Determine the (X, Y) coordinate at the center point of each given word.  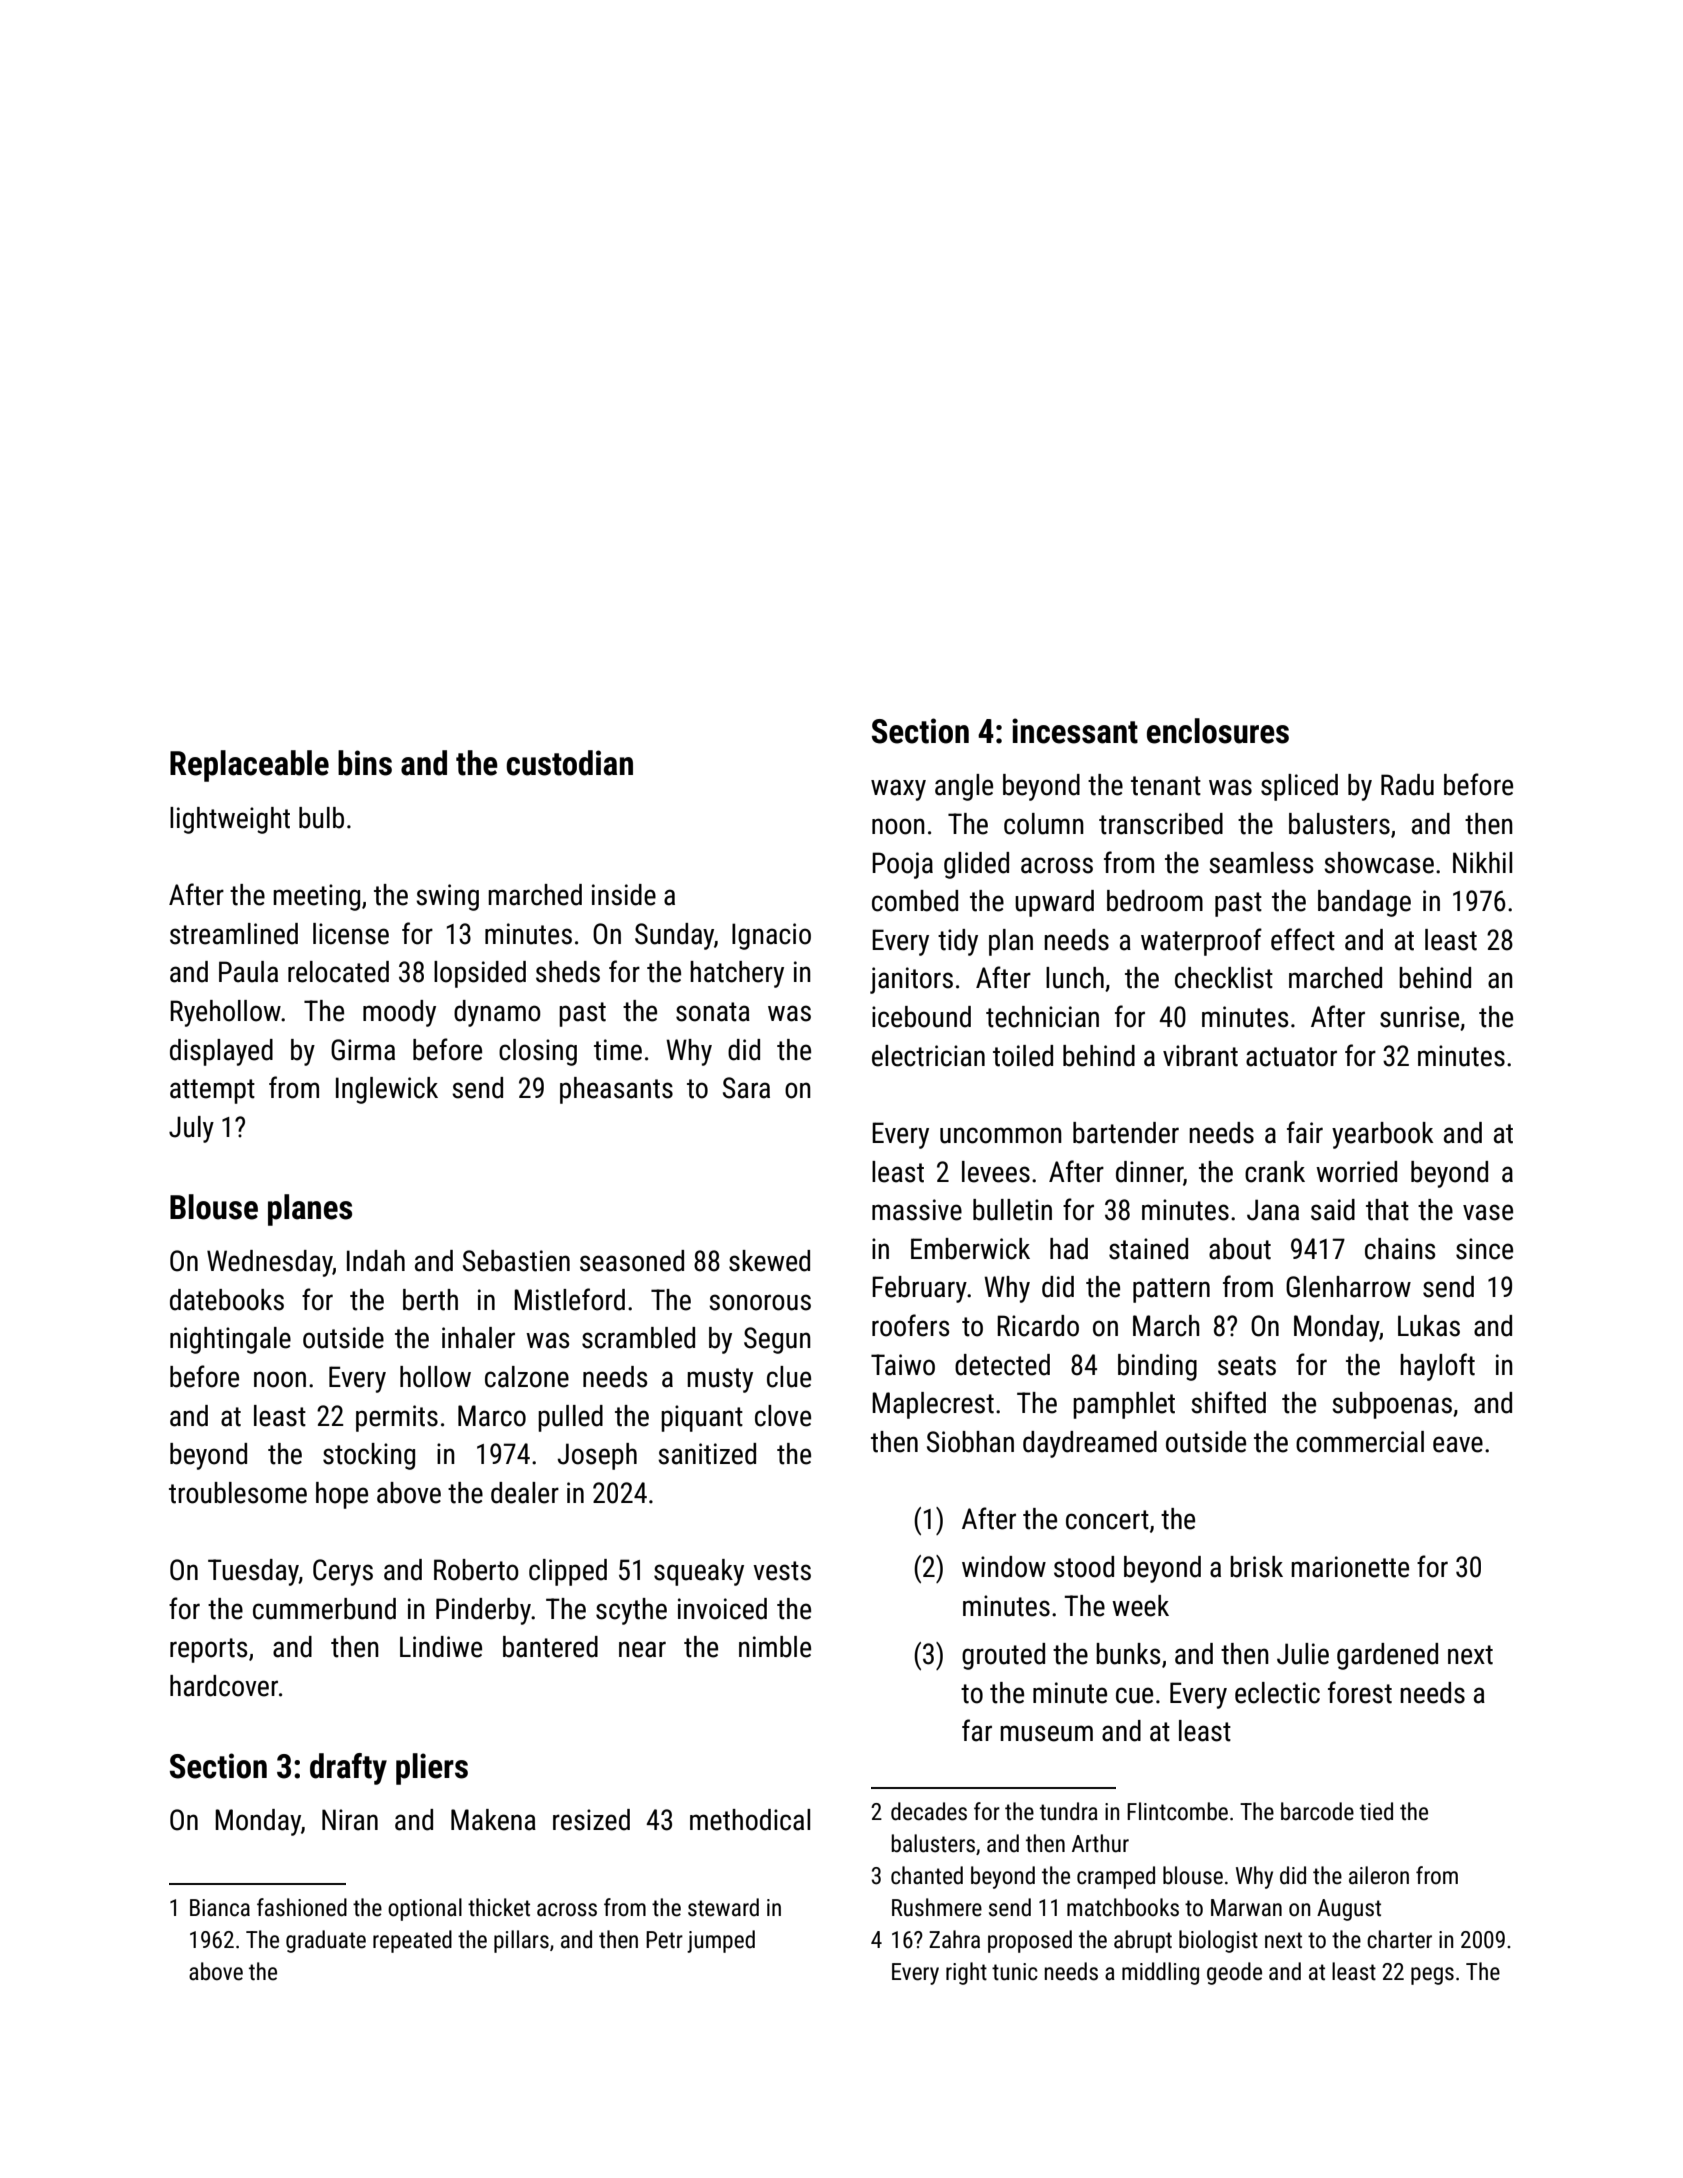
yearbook (1382, 1135)
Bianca (220, 1908)
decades (929, 1811)
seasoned (632, 1261)
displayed (221, 1052)
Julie (1303, 1654)
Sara (746, 1088)
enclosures (1218, 731)
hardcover (224, 1686)
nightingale (230, 1340)
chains (1400, 1249)
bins (365, 763)
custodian (569, 763)
